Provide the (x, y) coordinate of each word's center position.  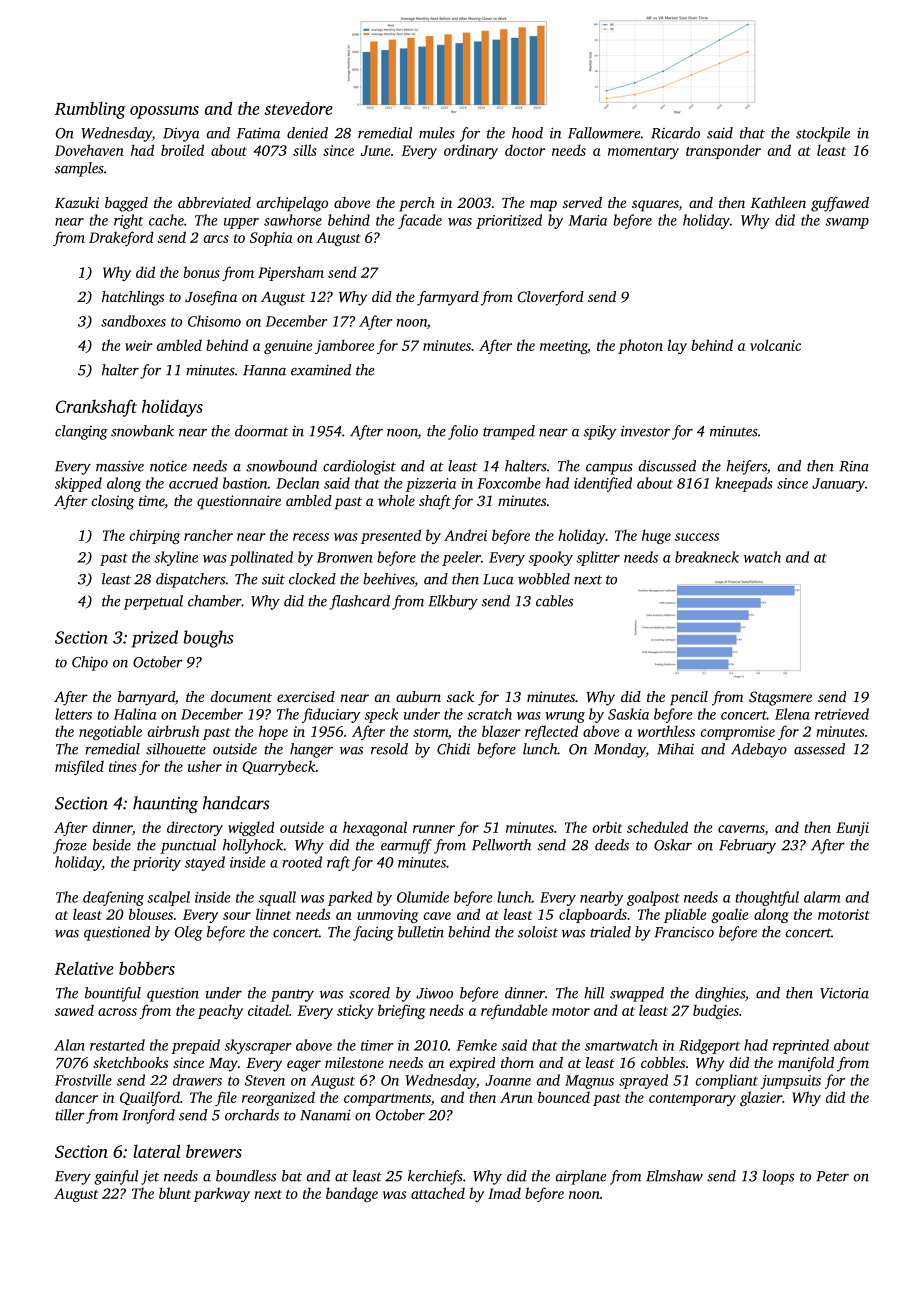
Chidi (453, 749)
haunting (165, 805)
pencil (689, 698)
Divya (181, 135)
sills (305, 150)
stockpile (823, 134)
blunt (175, 1193)
